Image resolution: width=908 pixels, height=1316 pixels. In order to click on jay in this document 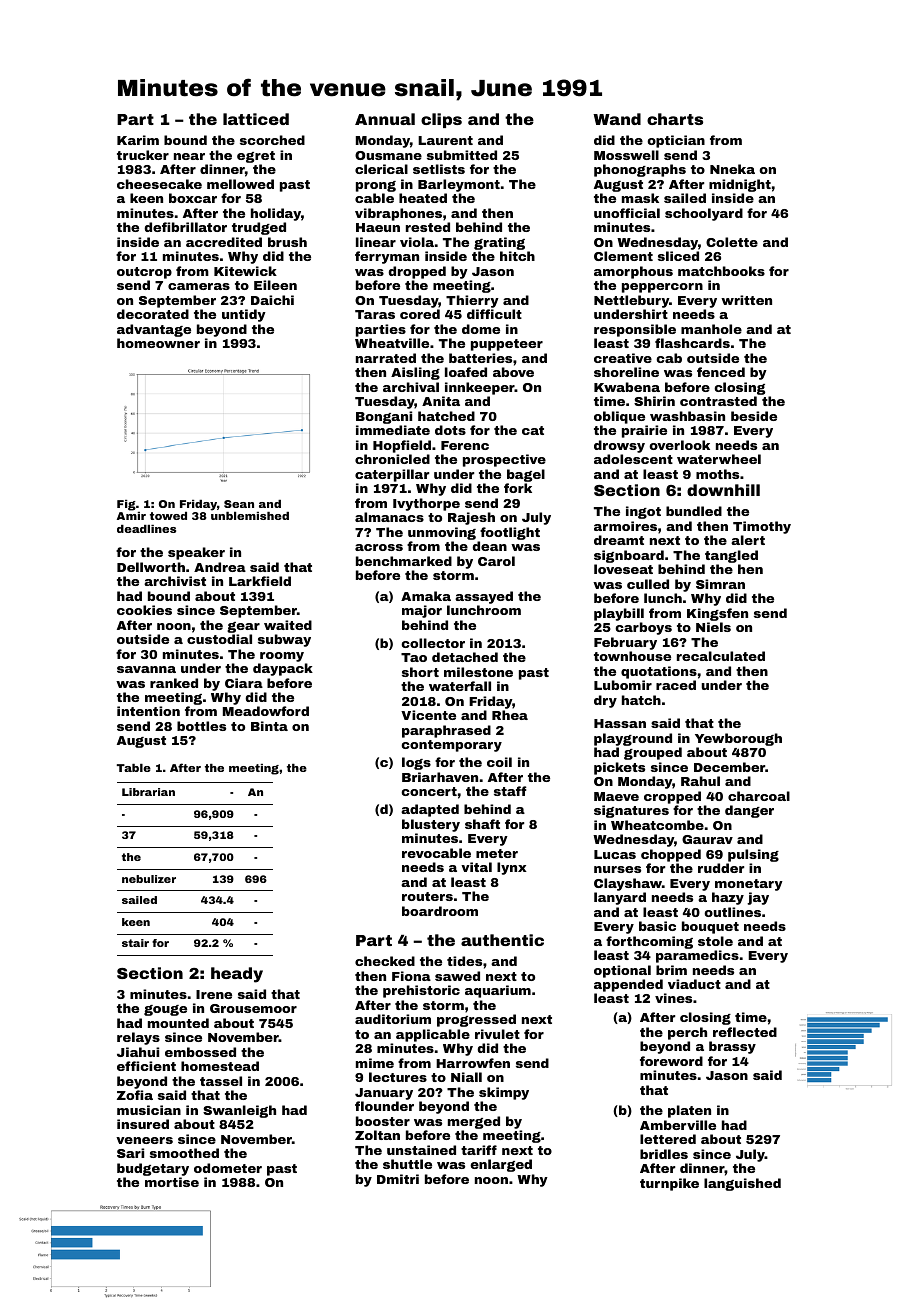, I will do `click(758, 898)`.
